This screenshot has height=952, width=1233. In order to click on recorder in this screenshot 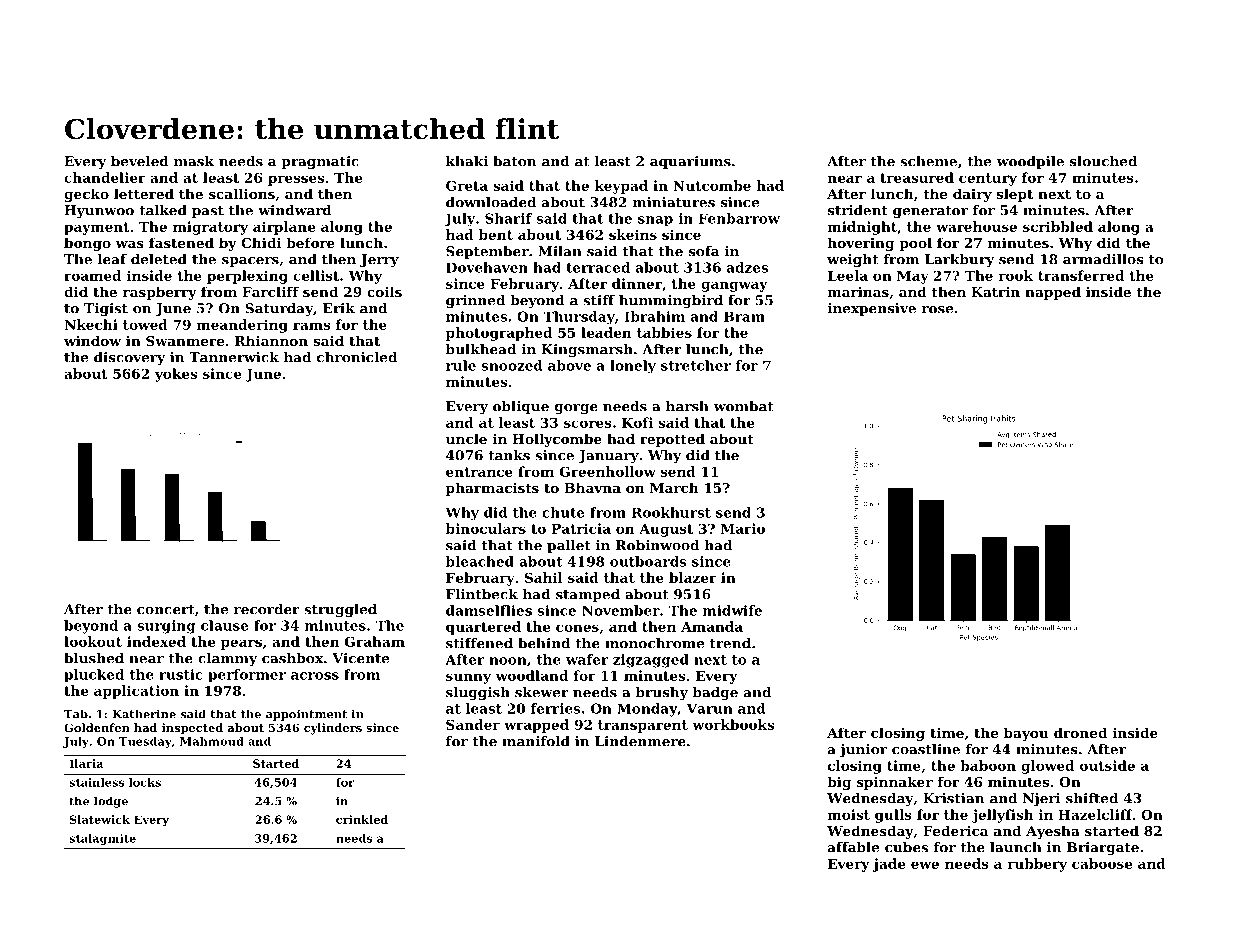, I will do `click(267, 609)`.
